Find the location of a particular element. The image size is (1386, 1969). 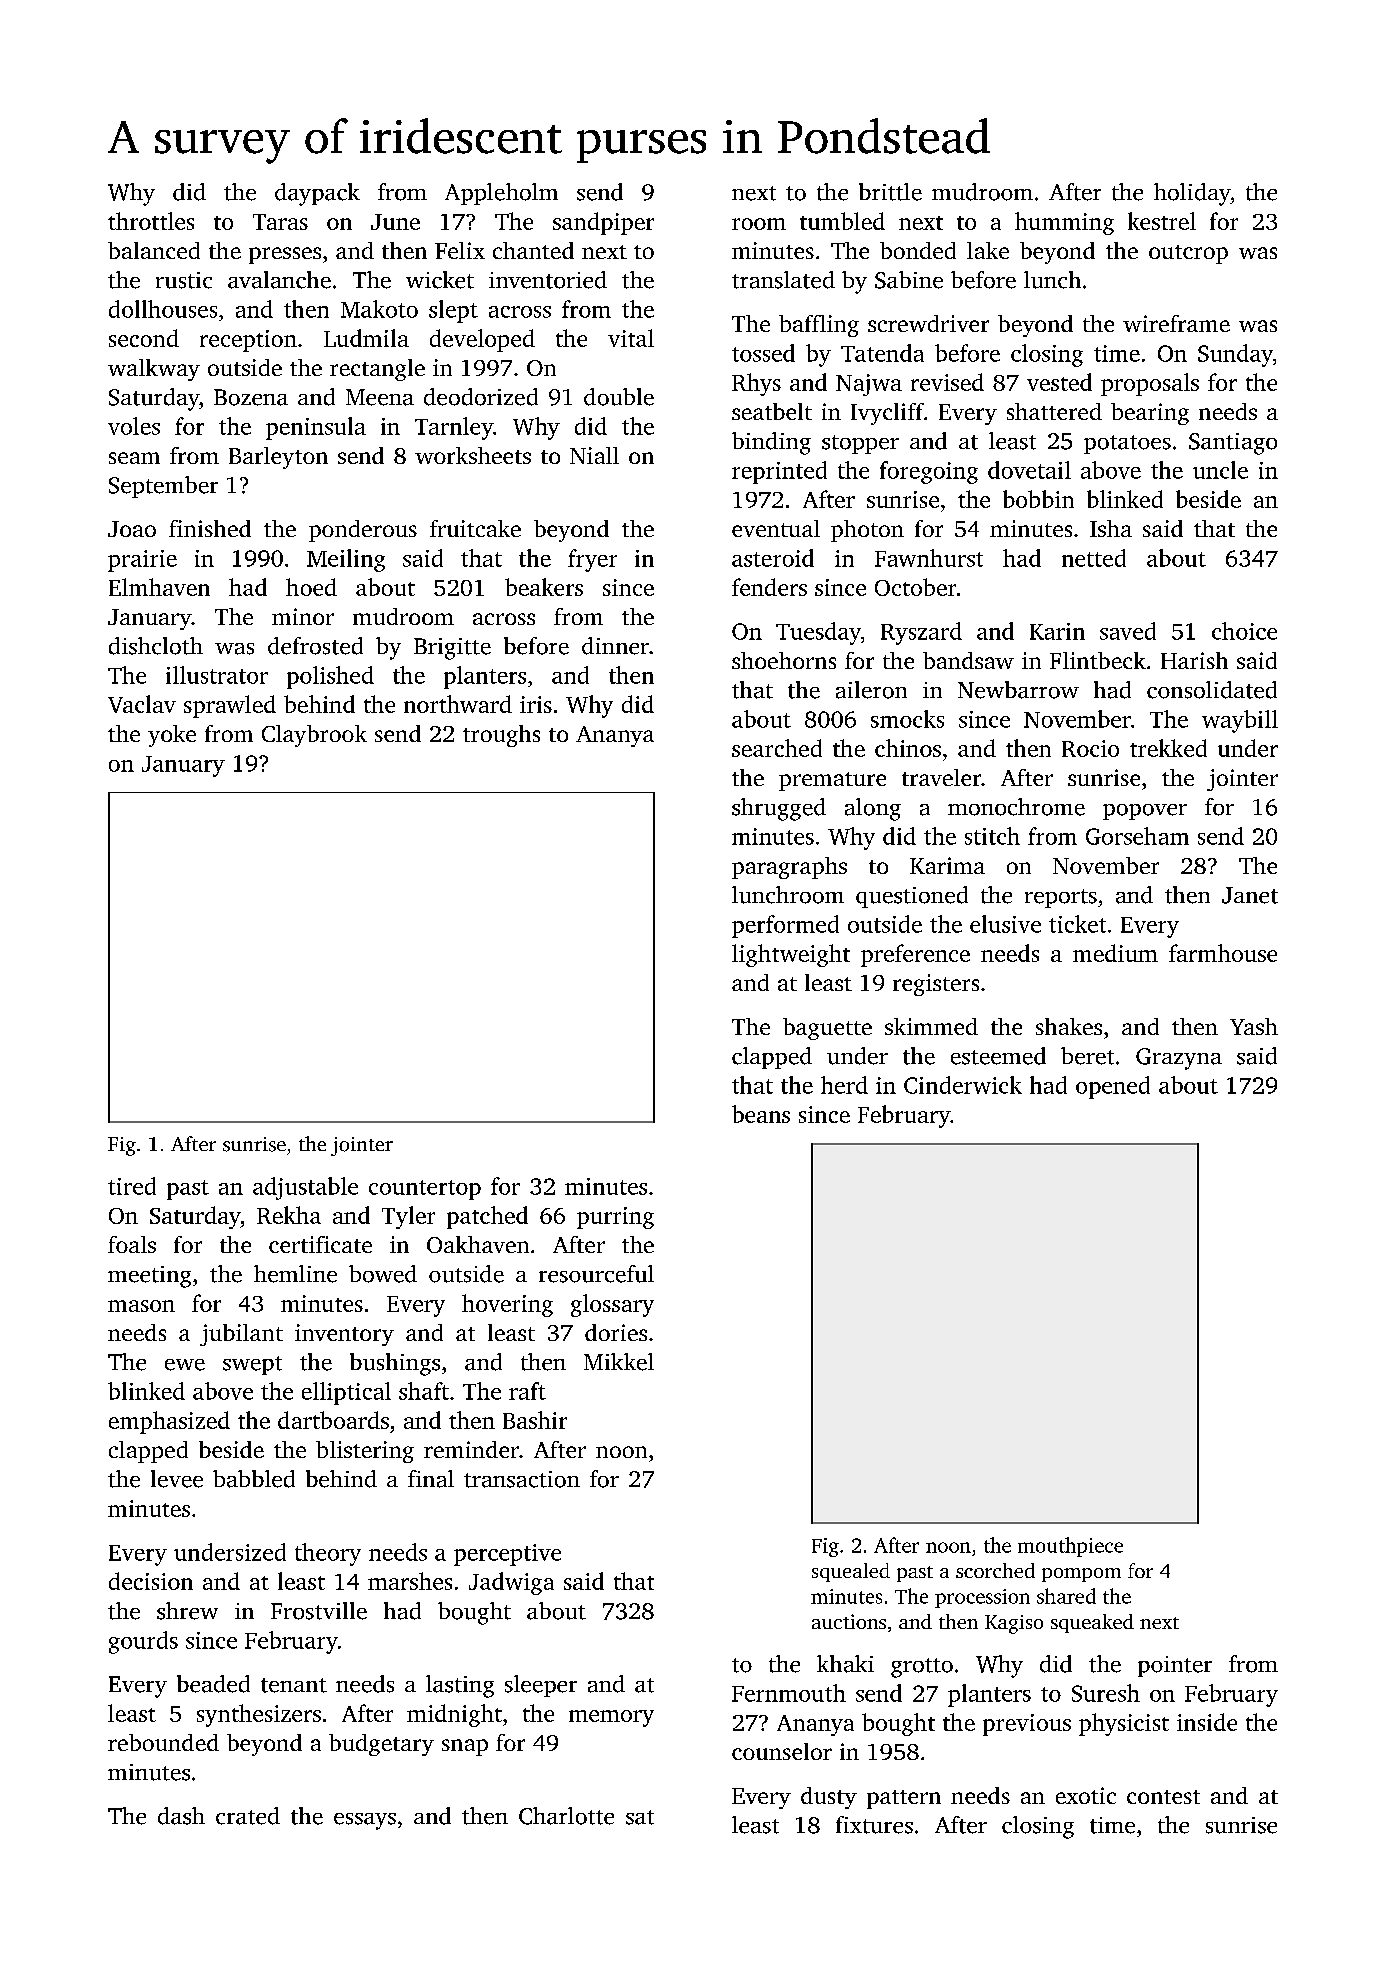

brittle is located at coordinates (890, 192).
